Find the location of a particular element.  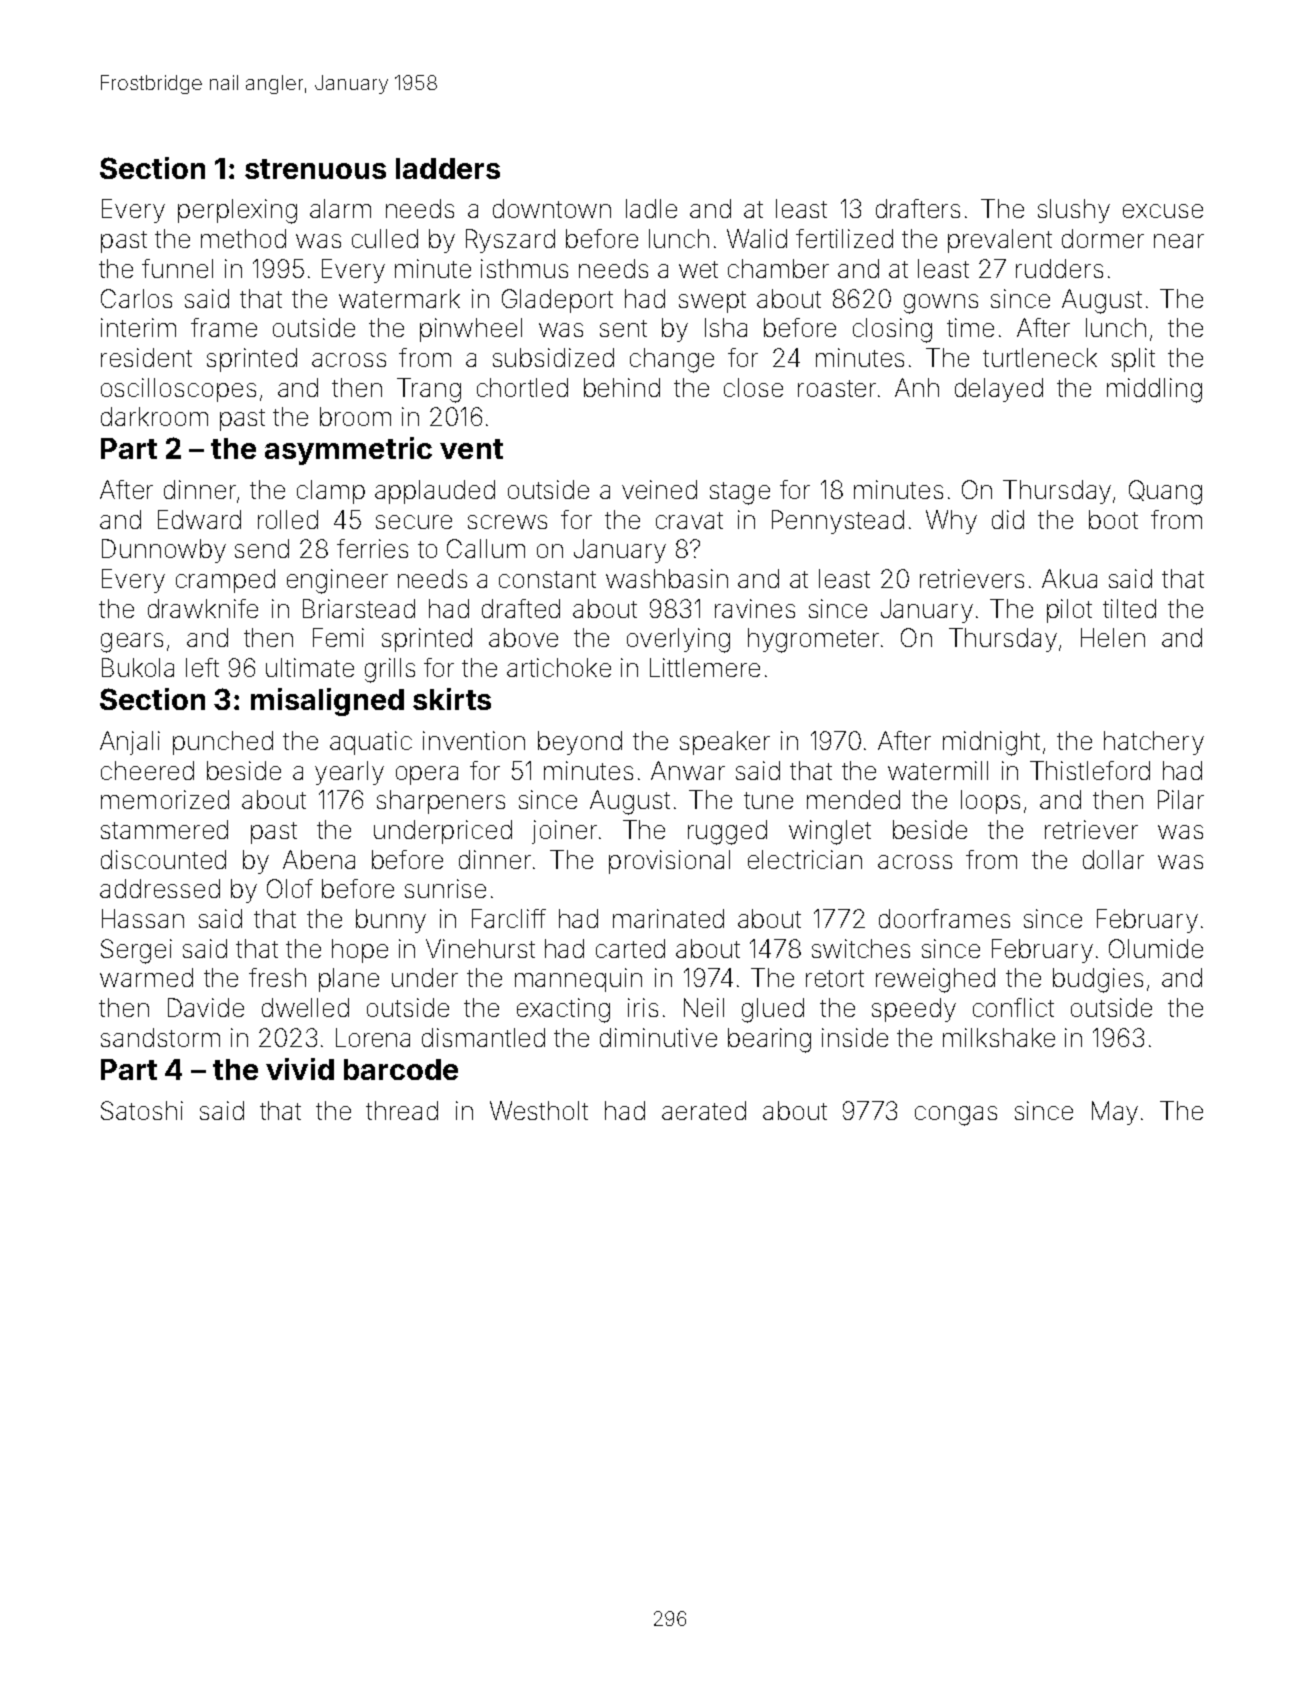

middling is located at coordinates (1154, 390).
